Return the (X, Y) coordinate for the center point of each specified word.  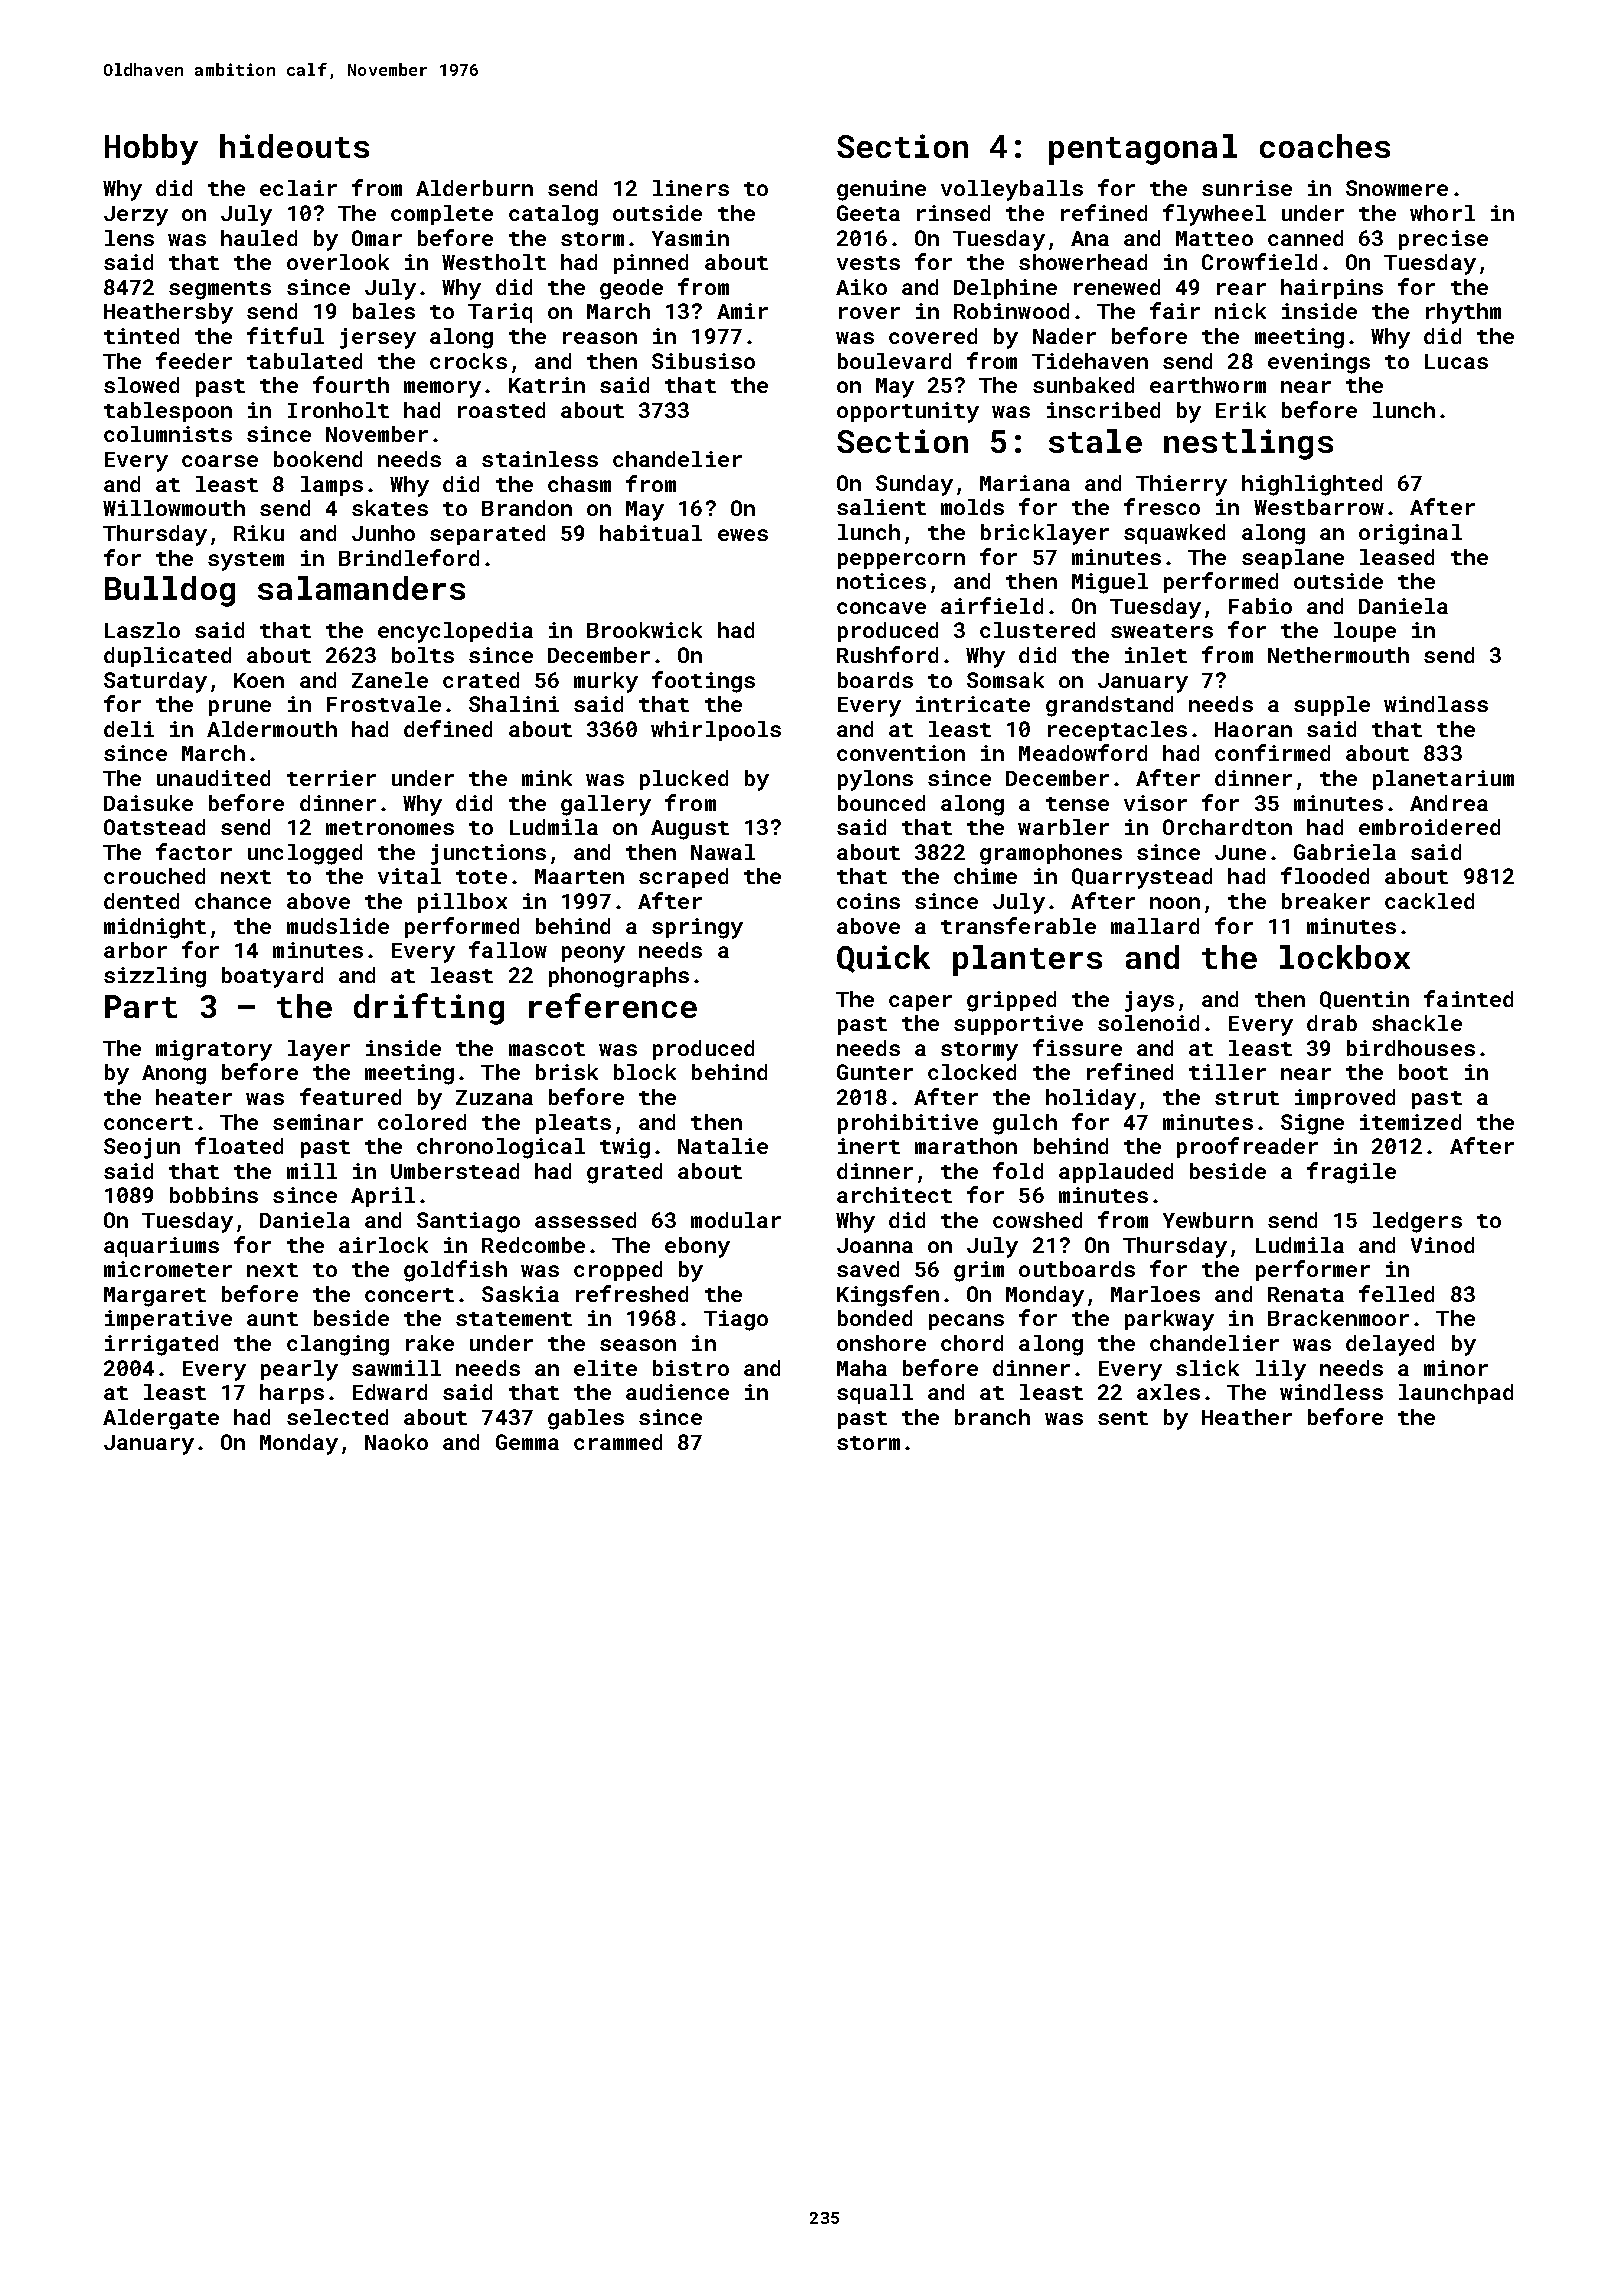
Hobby (151, 149)
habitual (651, 533)
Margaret (155, 1297)
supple (1332, 706)
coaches (1325, 146)
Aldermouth (272, 729)
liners (691, 188)
